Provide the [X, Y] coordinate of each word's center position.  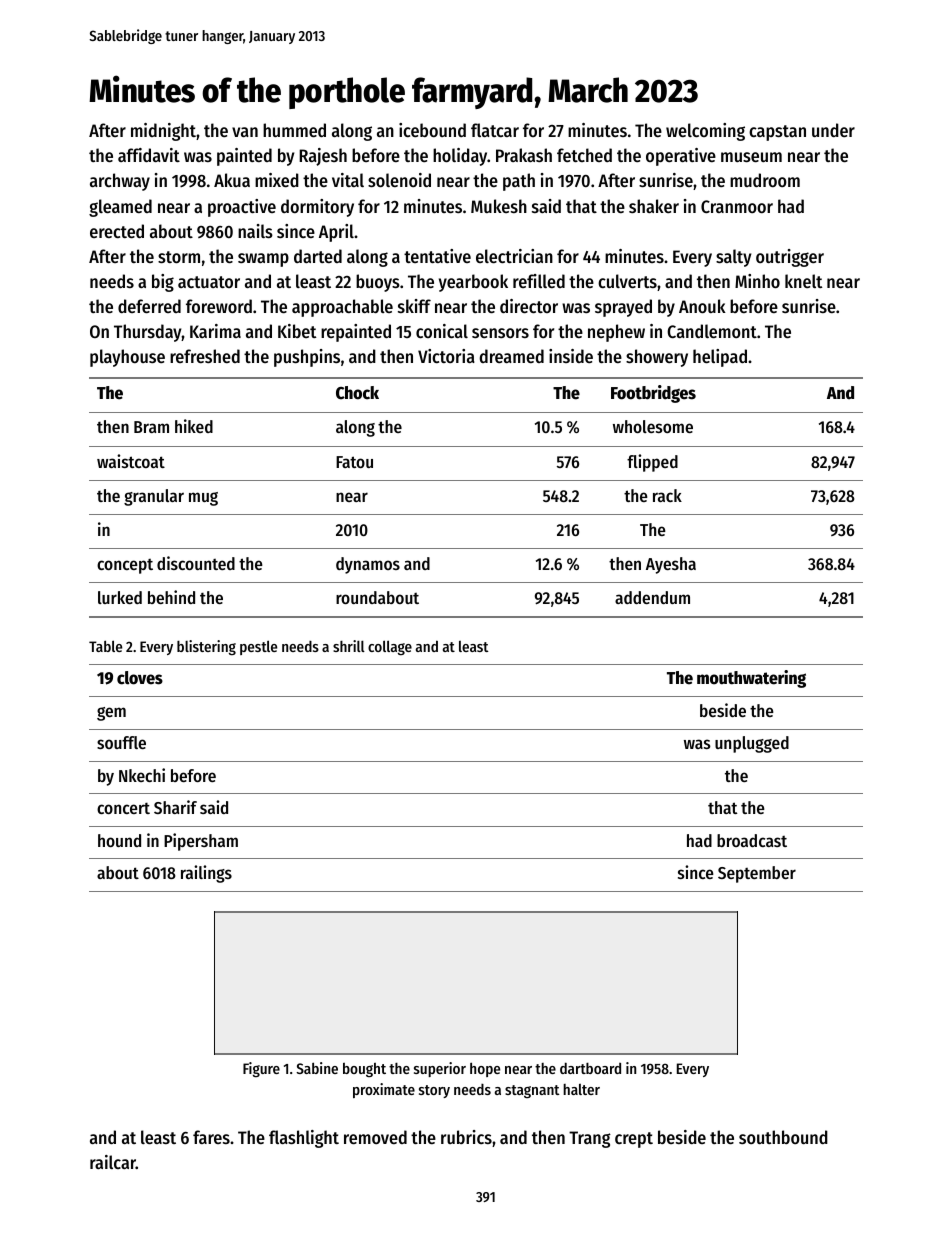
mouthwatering [751, 679]
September [757, 874]
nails [255, 231]
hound [119, 840]
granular [154, 497]
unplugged [752, 744]
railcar [113, 1162]
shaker [654, 206]
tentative [437, 256]
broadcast [752, 840]
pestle [258, 647]
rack [667, 495]
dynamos [368, 565]
